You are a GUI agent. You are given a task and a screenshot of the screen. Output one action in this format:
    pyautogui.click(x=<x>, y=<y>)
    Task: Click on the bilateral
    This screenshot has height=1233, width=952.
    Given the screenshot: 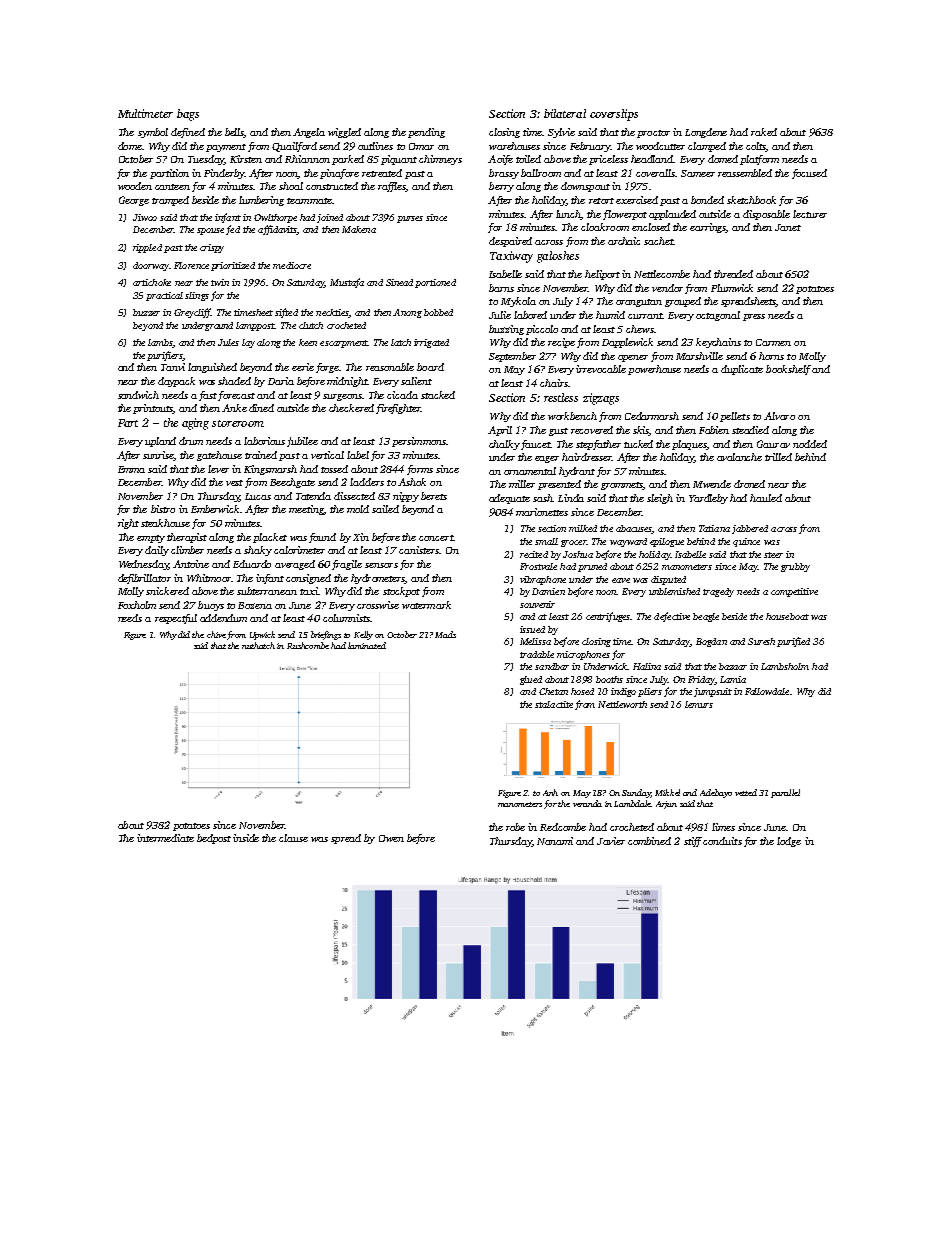 What is the action you would take?
    pyautogui.click(x=565, y=113)
